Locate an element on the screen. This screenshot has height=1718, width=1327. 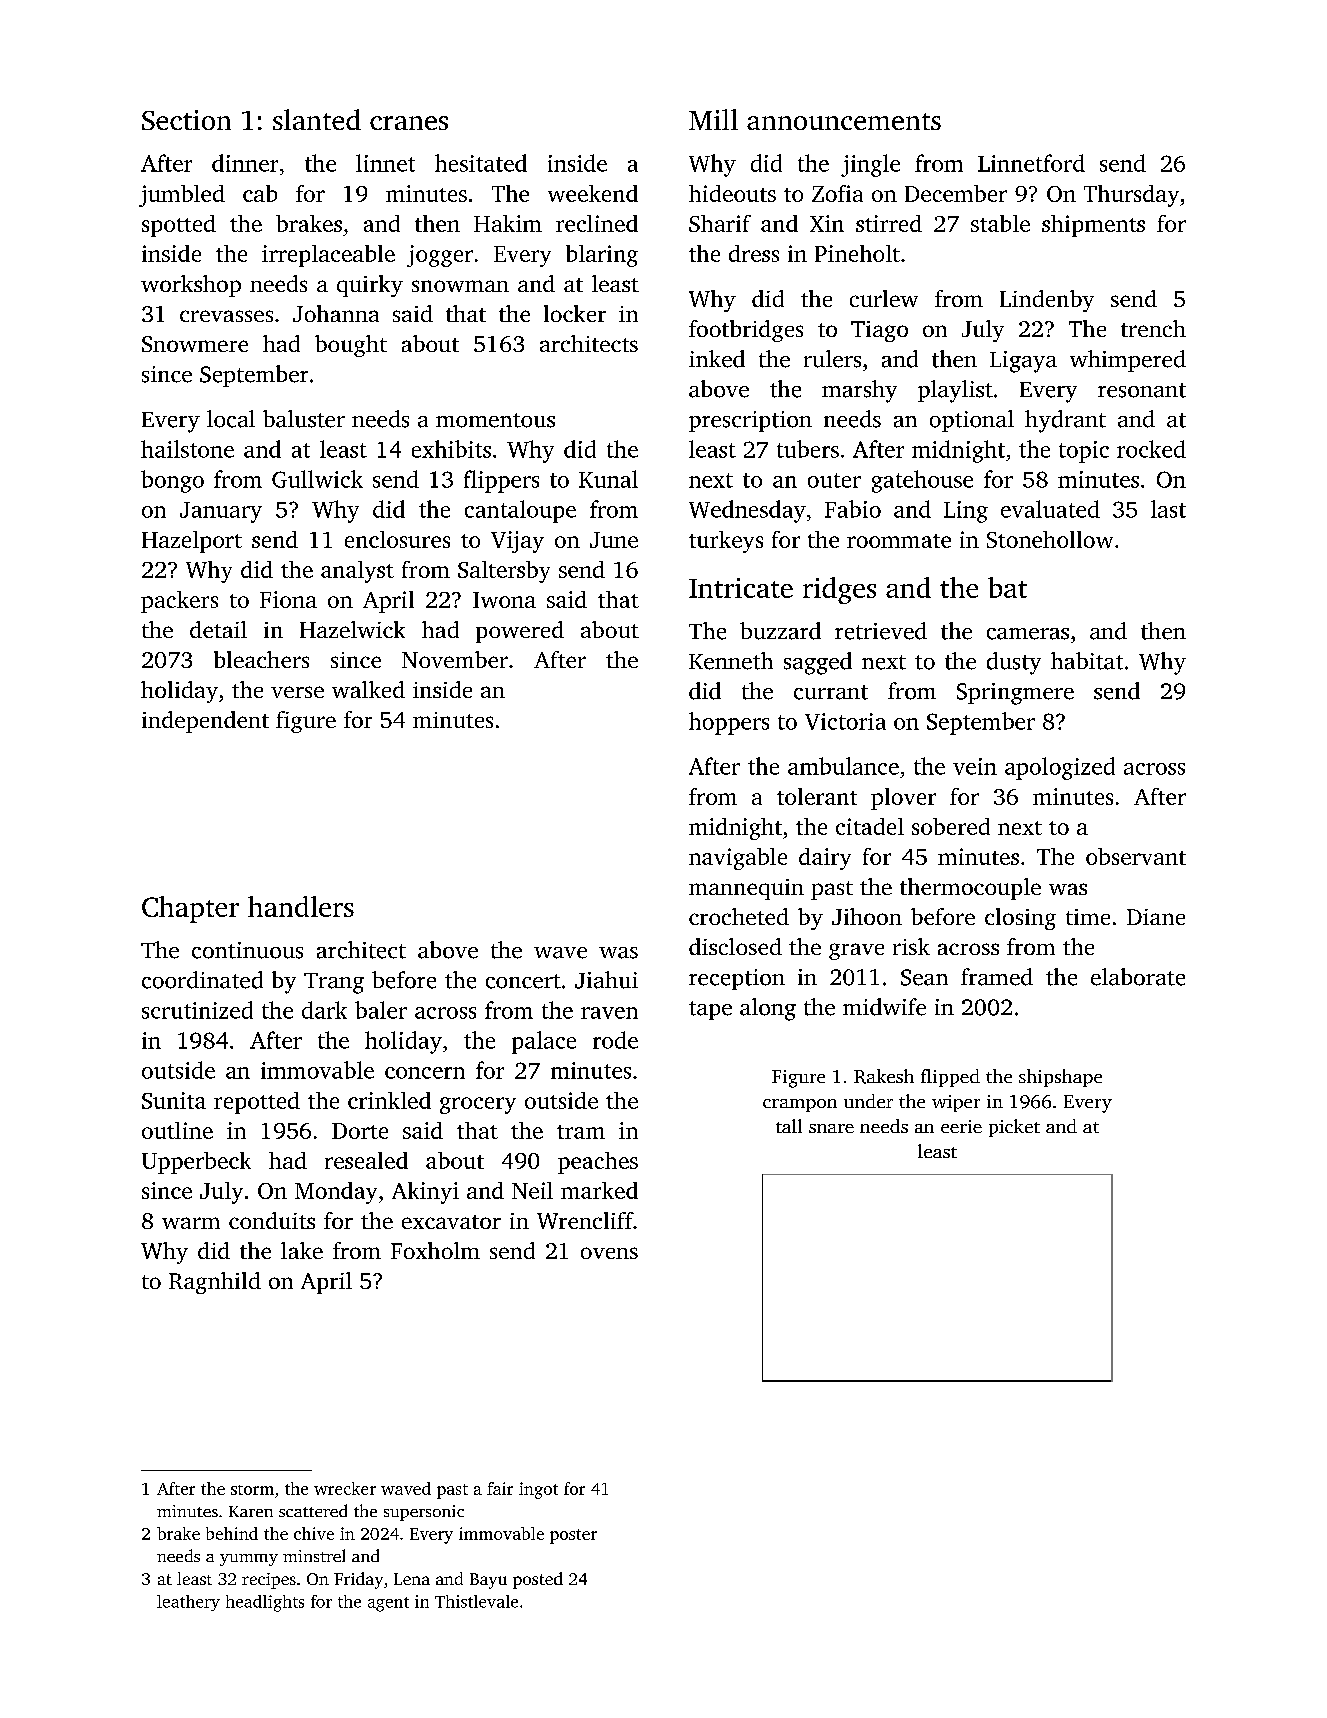
ovens is located at coordinates (609, 1253).
